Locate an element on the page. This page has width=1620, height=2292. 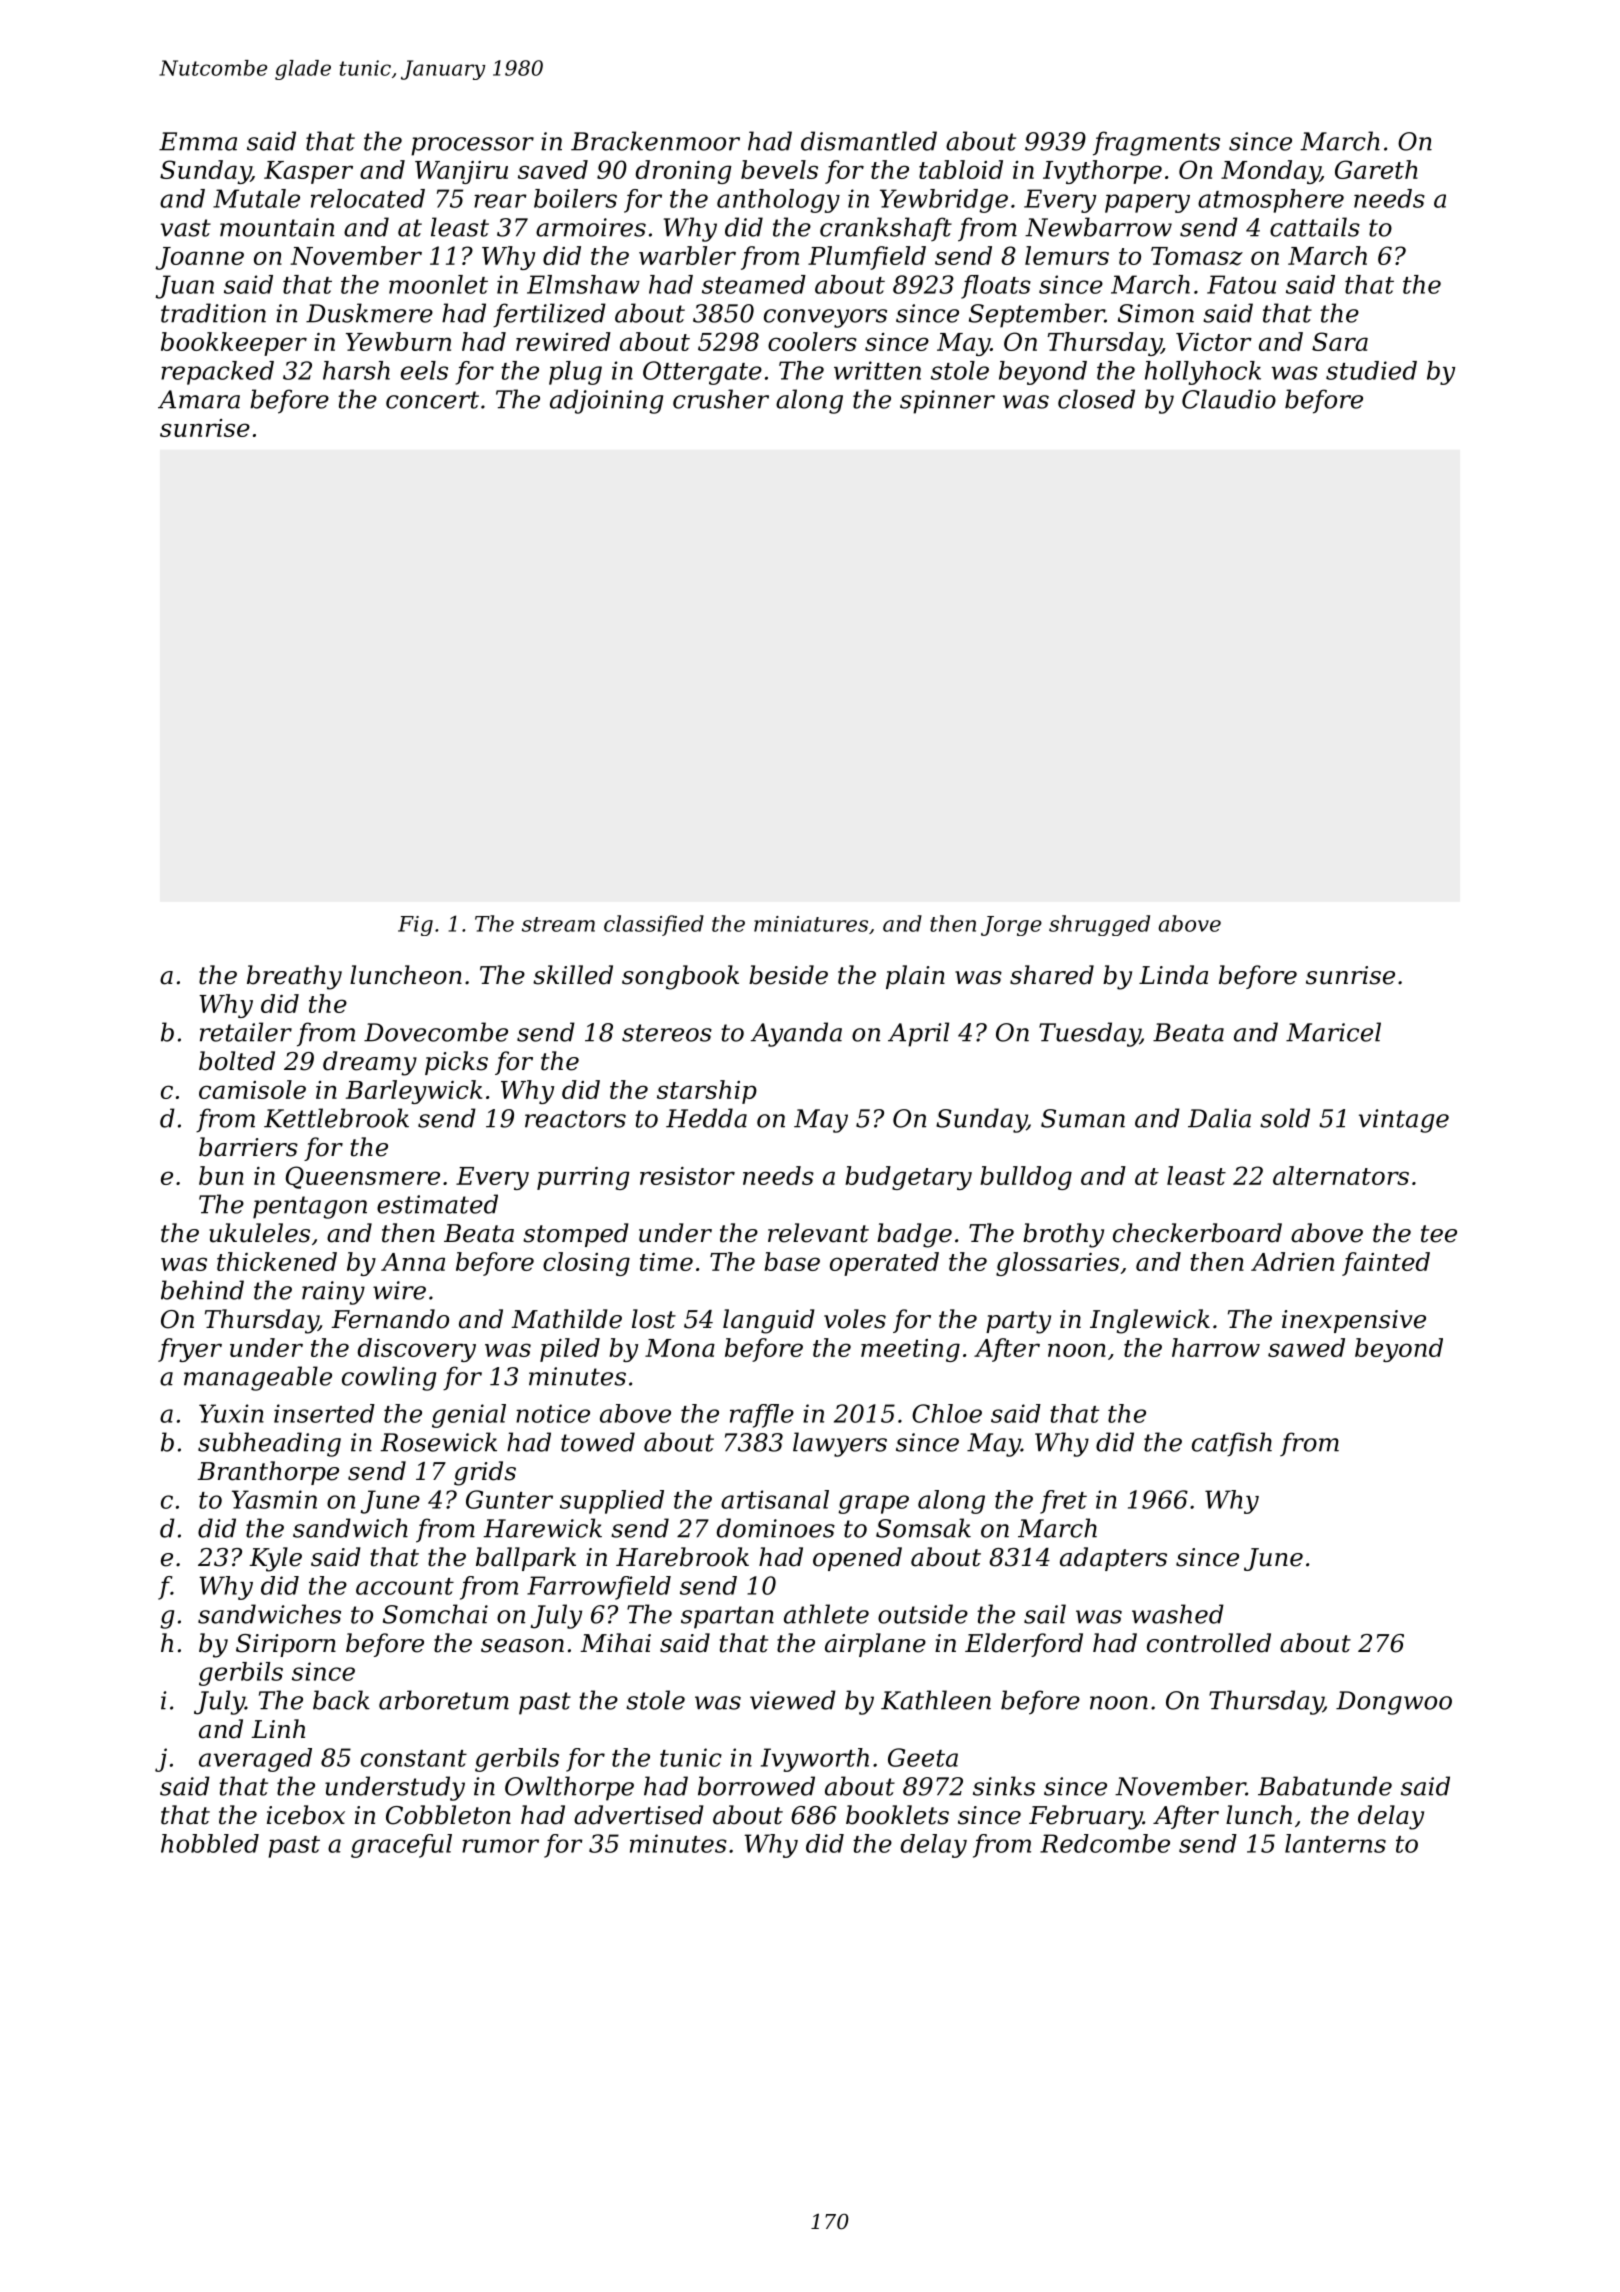
classified is located at coordinates (654, 925).
